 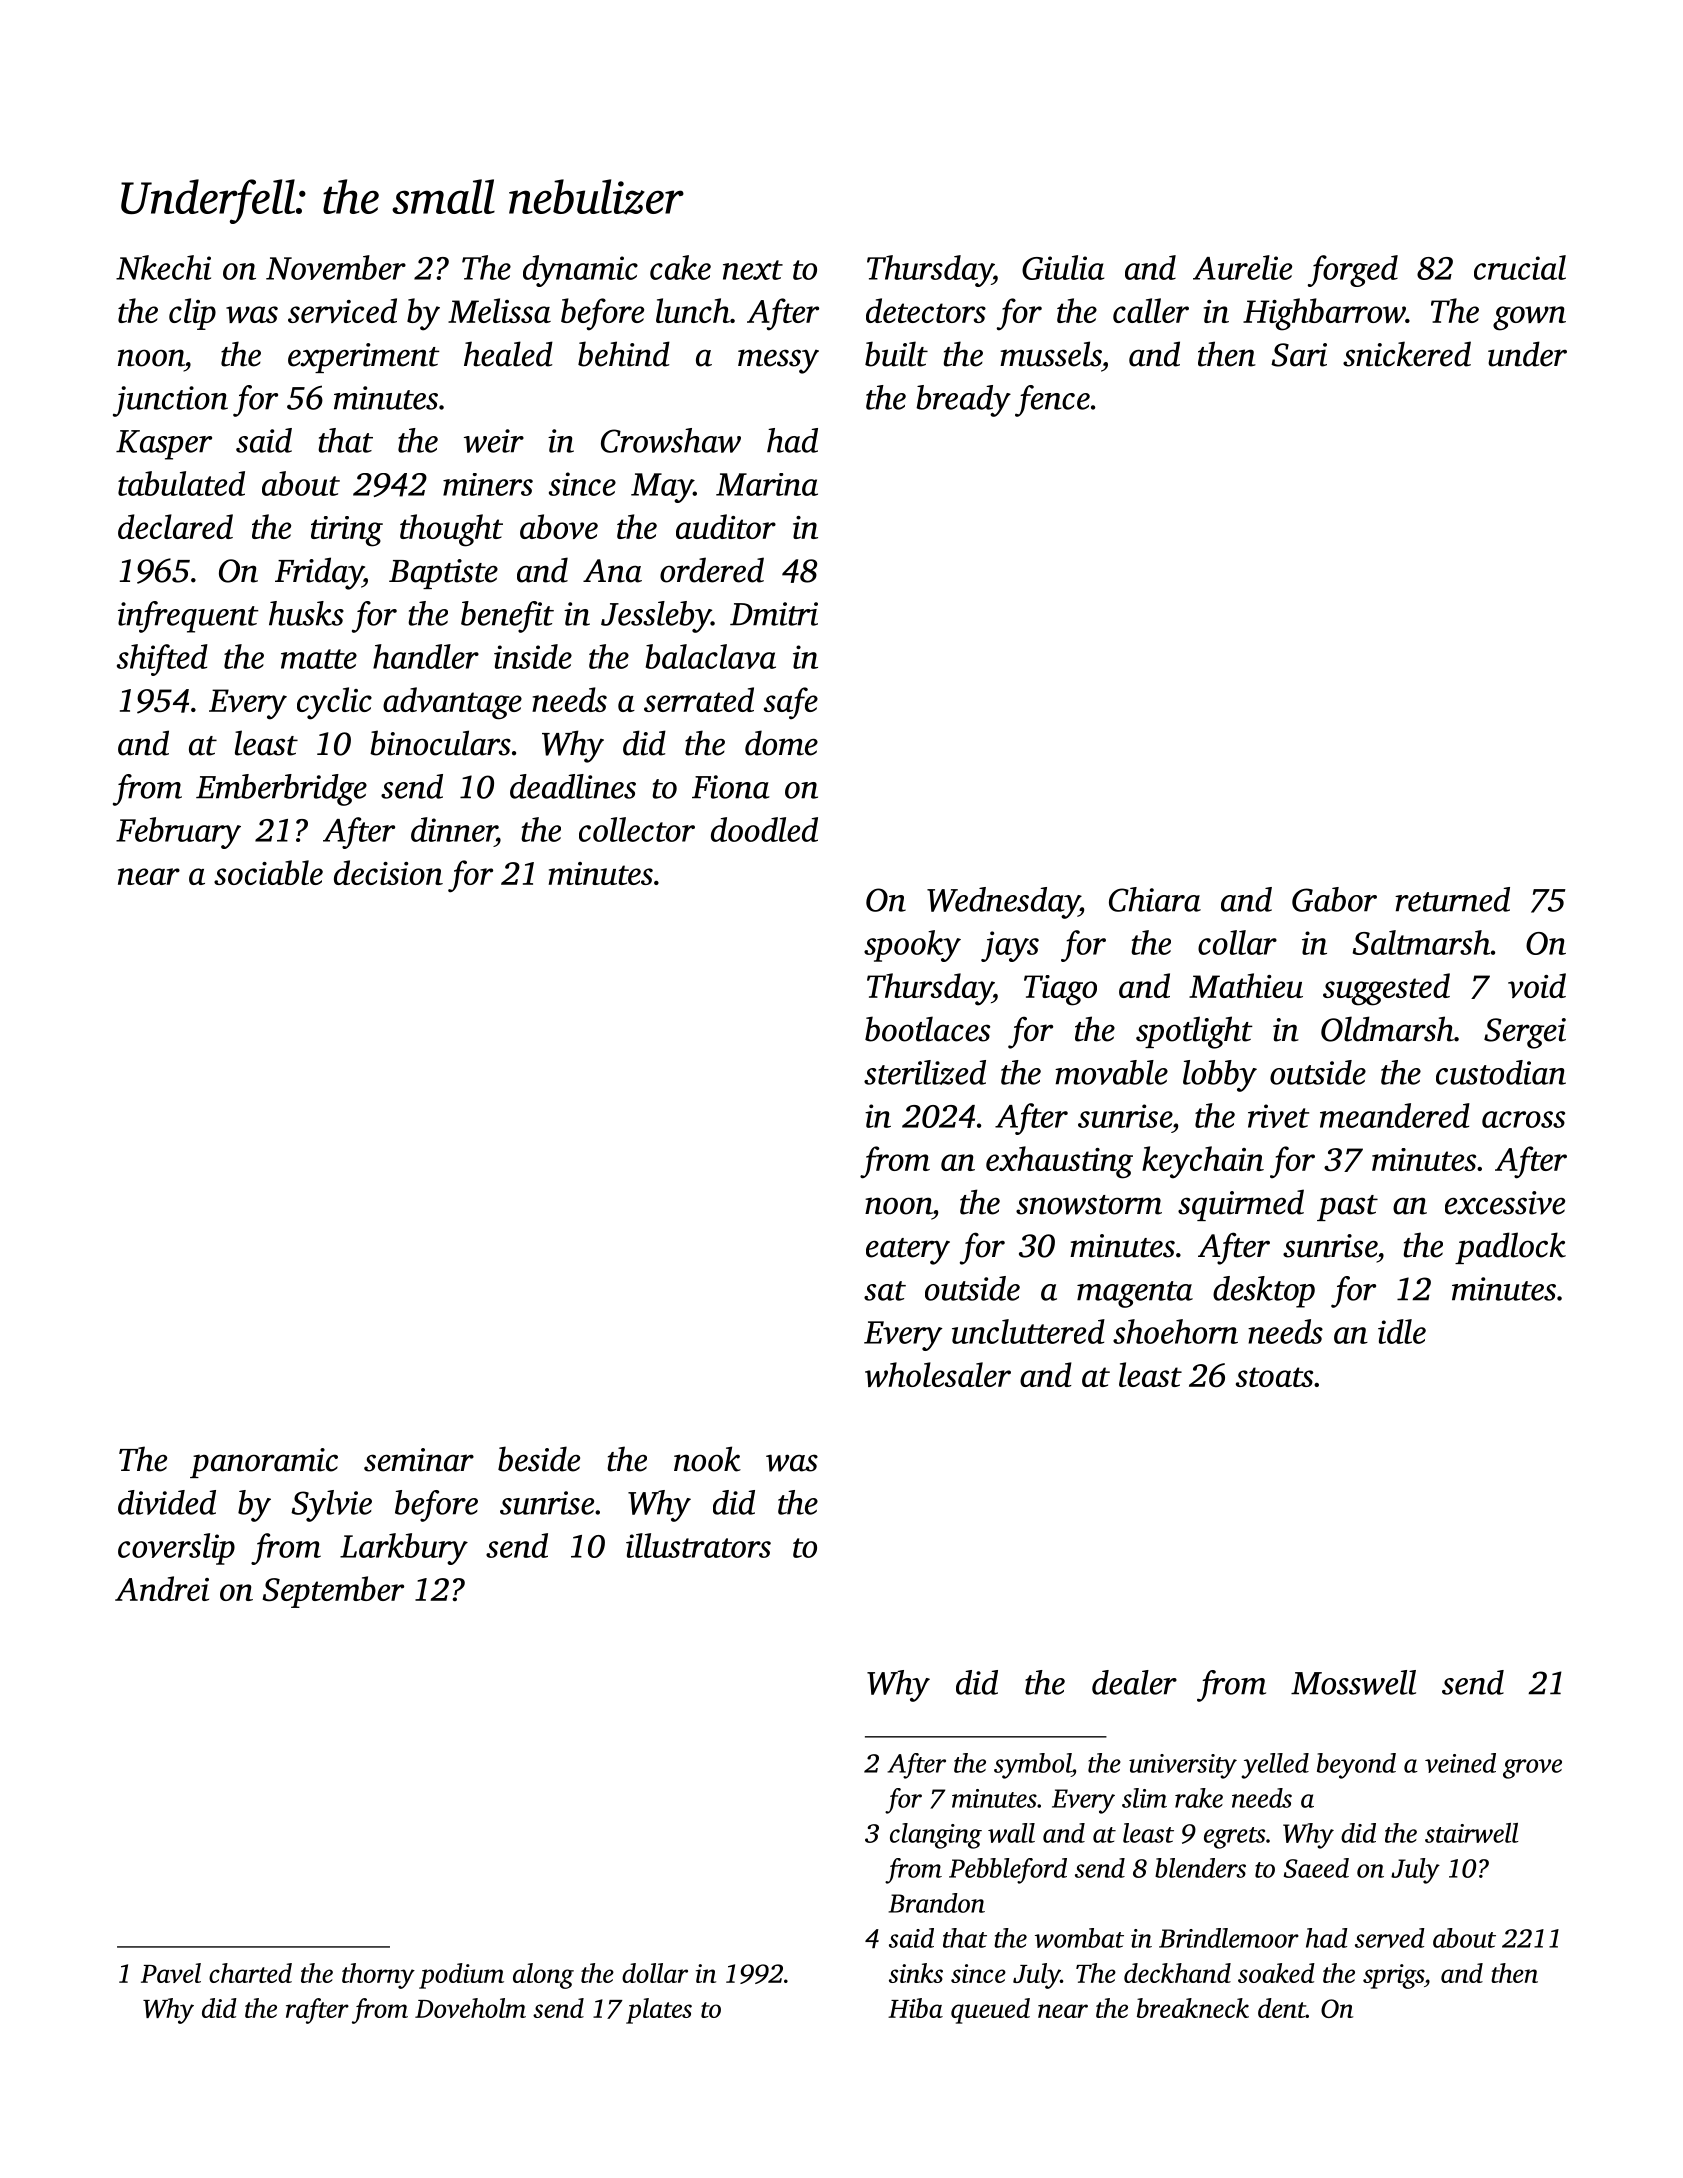 What do you see at coordinates (698, 1545) in the page?
I see `illustrators` at bounding box center [698, 1545].
